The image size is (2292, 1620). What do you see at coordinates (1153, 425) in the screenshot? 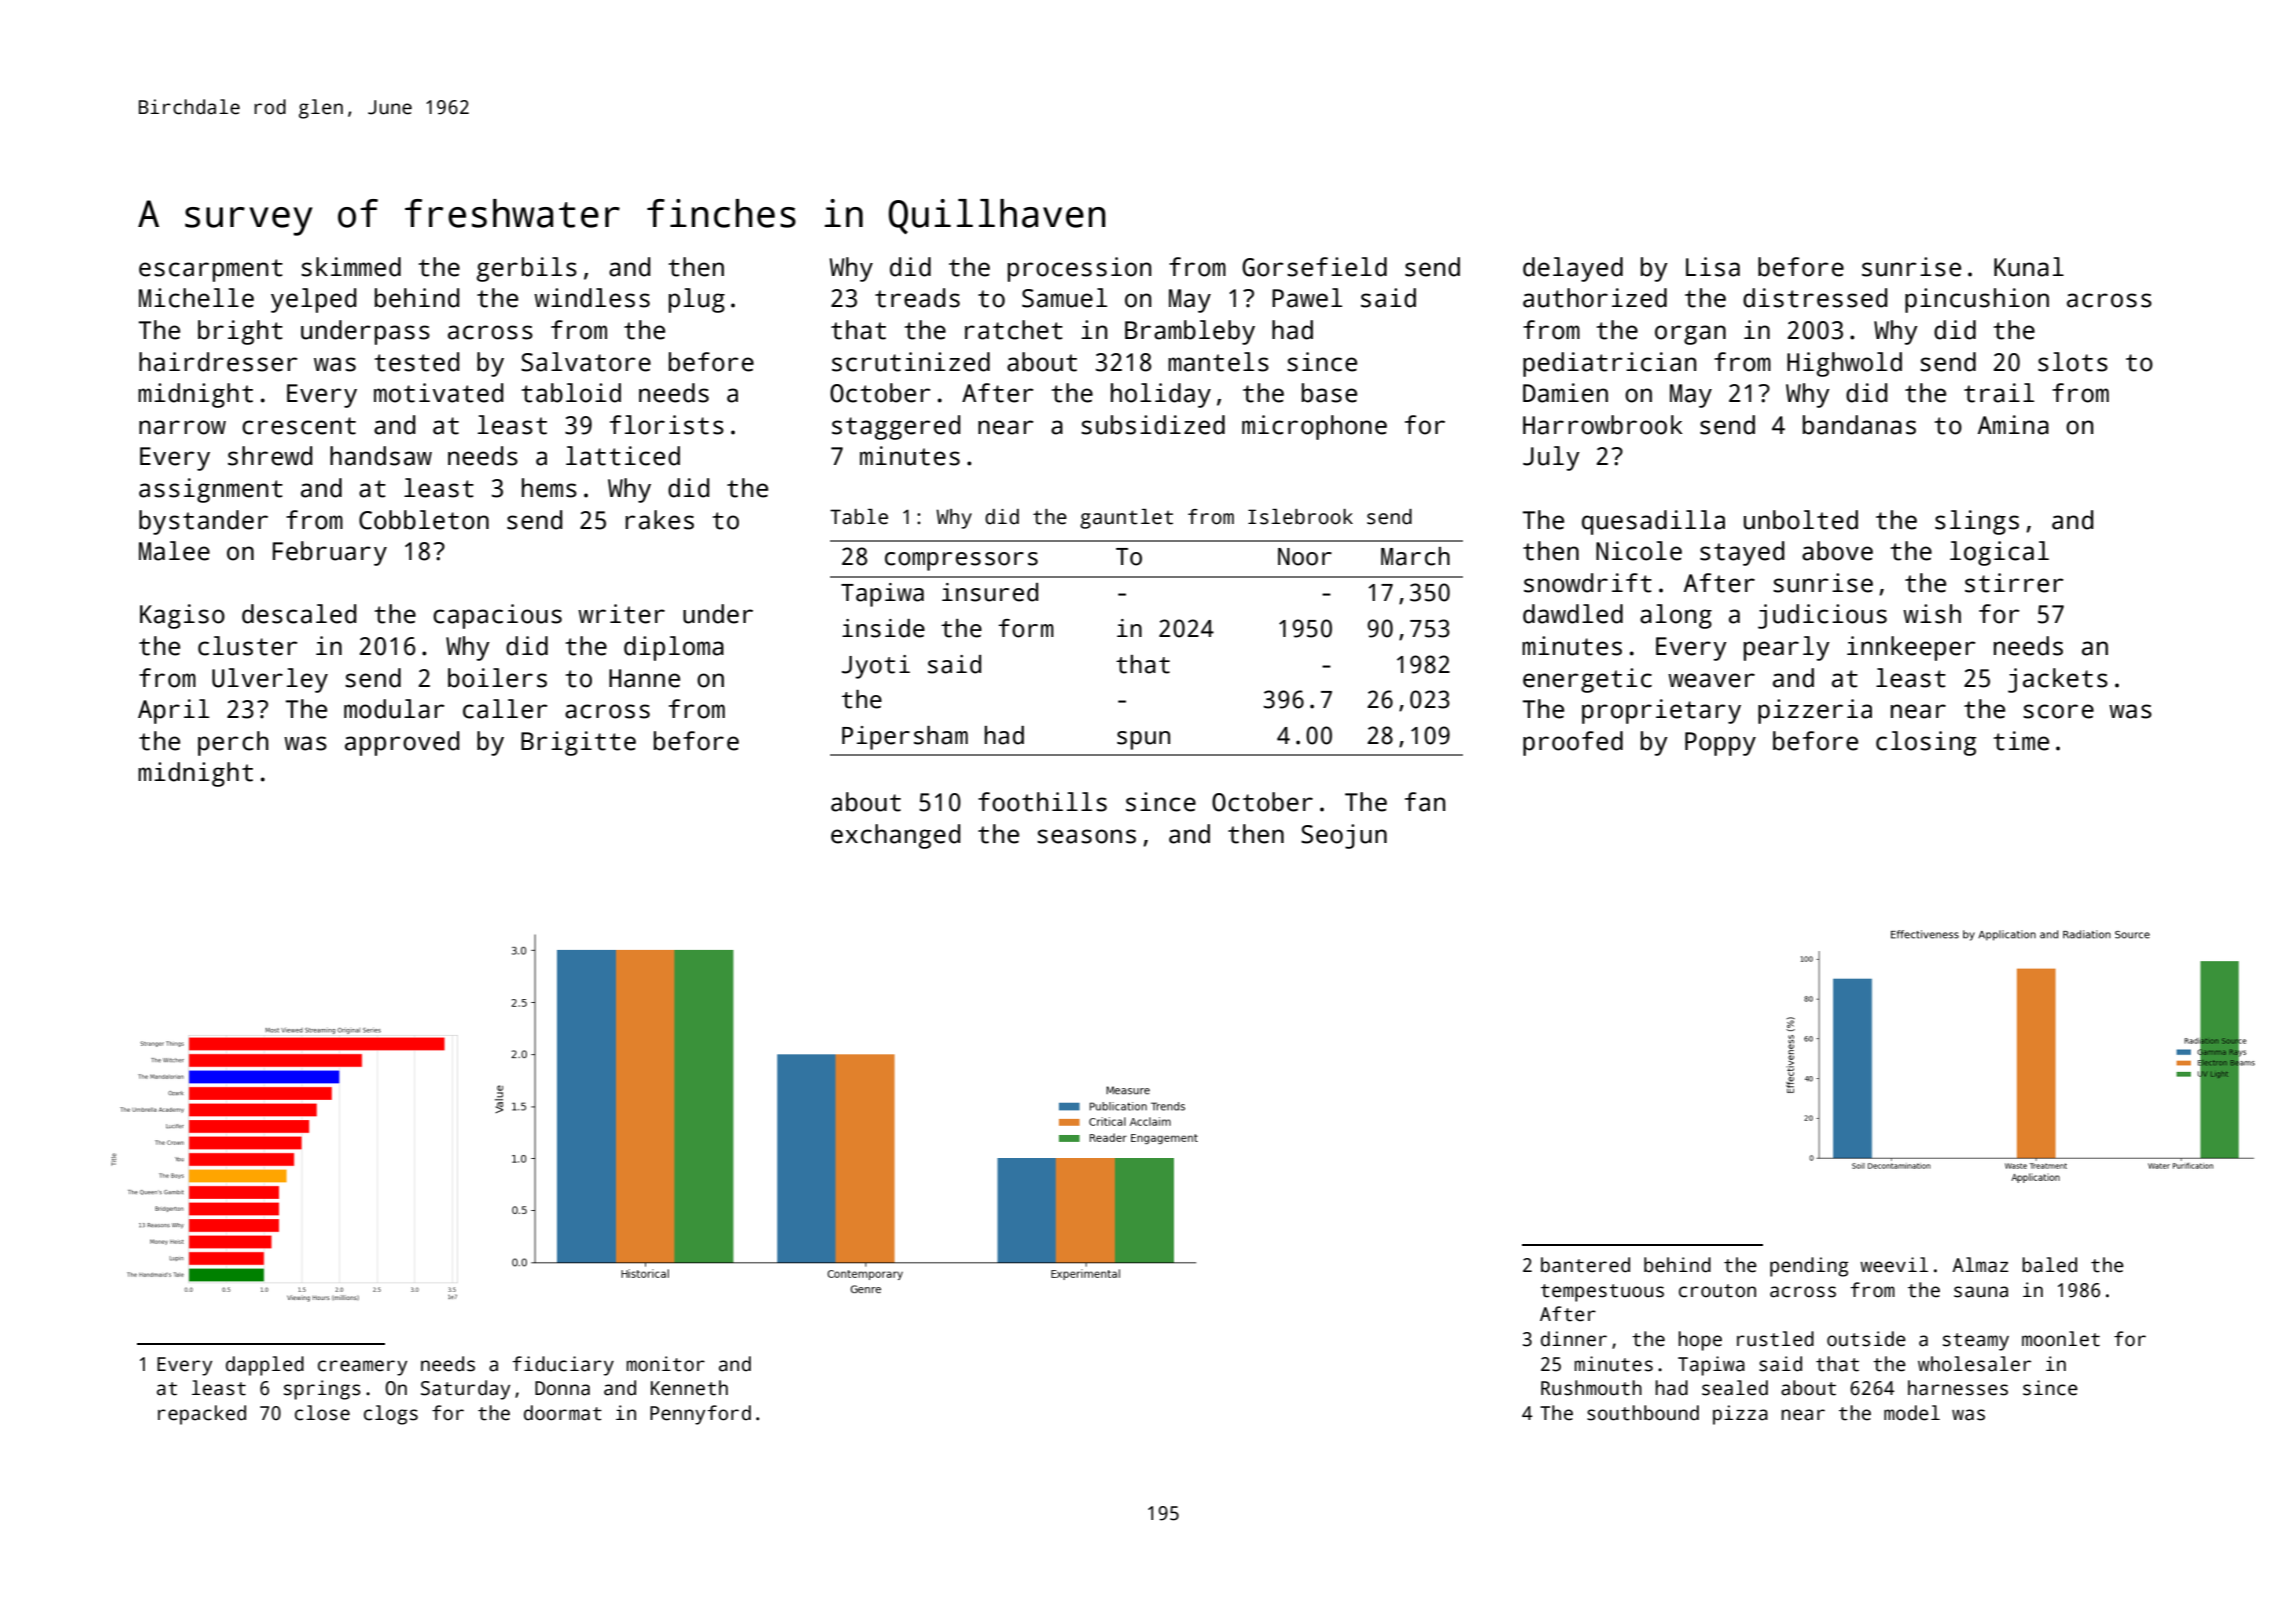
I see `subsidized` at bounding box center [1153, 425].
